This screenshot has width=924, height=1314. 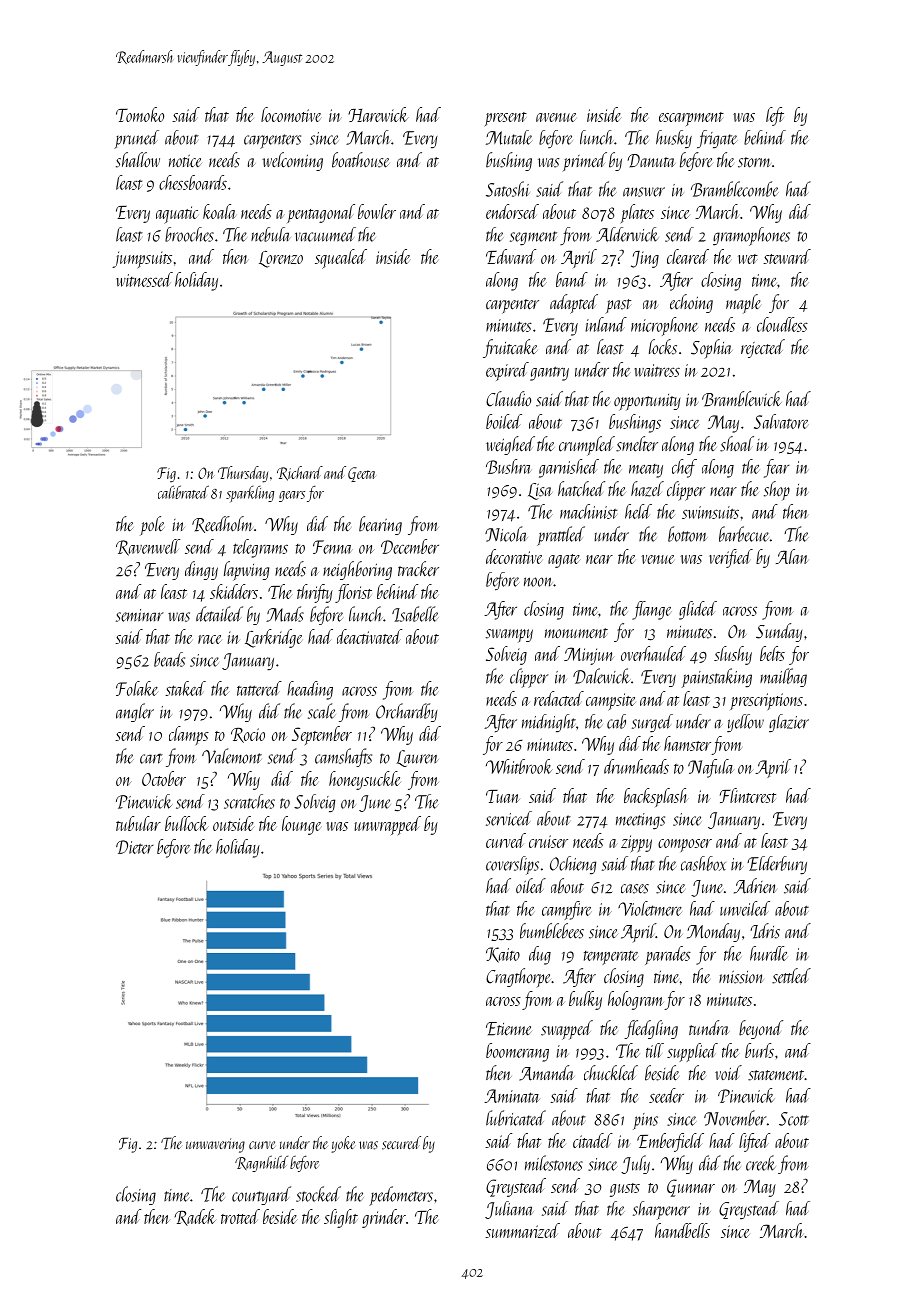 What do you see at coordinates (321, 213) in the screenshot?
I see `pentagonal` at bounding box center [321, 213].
